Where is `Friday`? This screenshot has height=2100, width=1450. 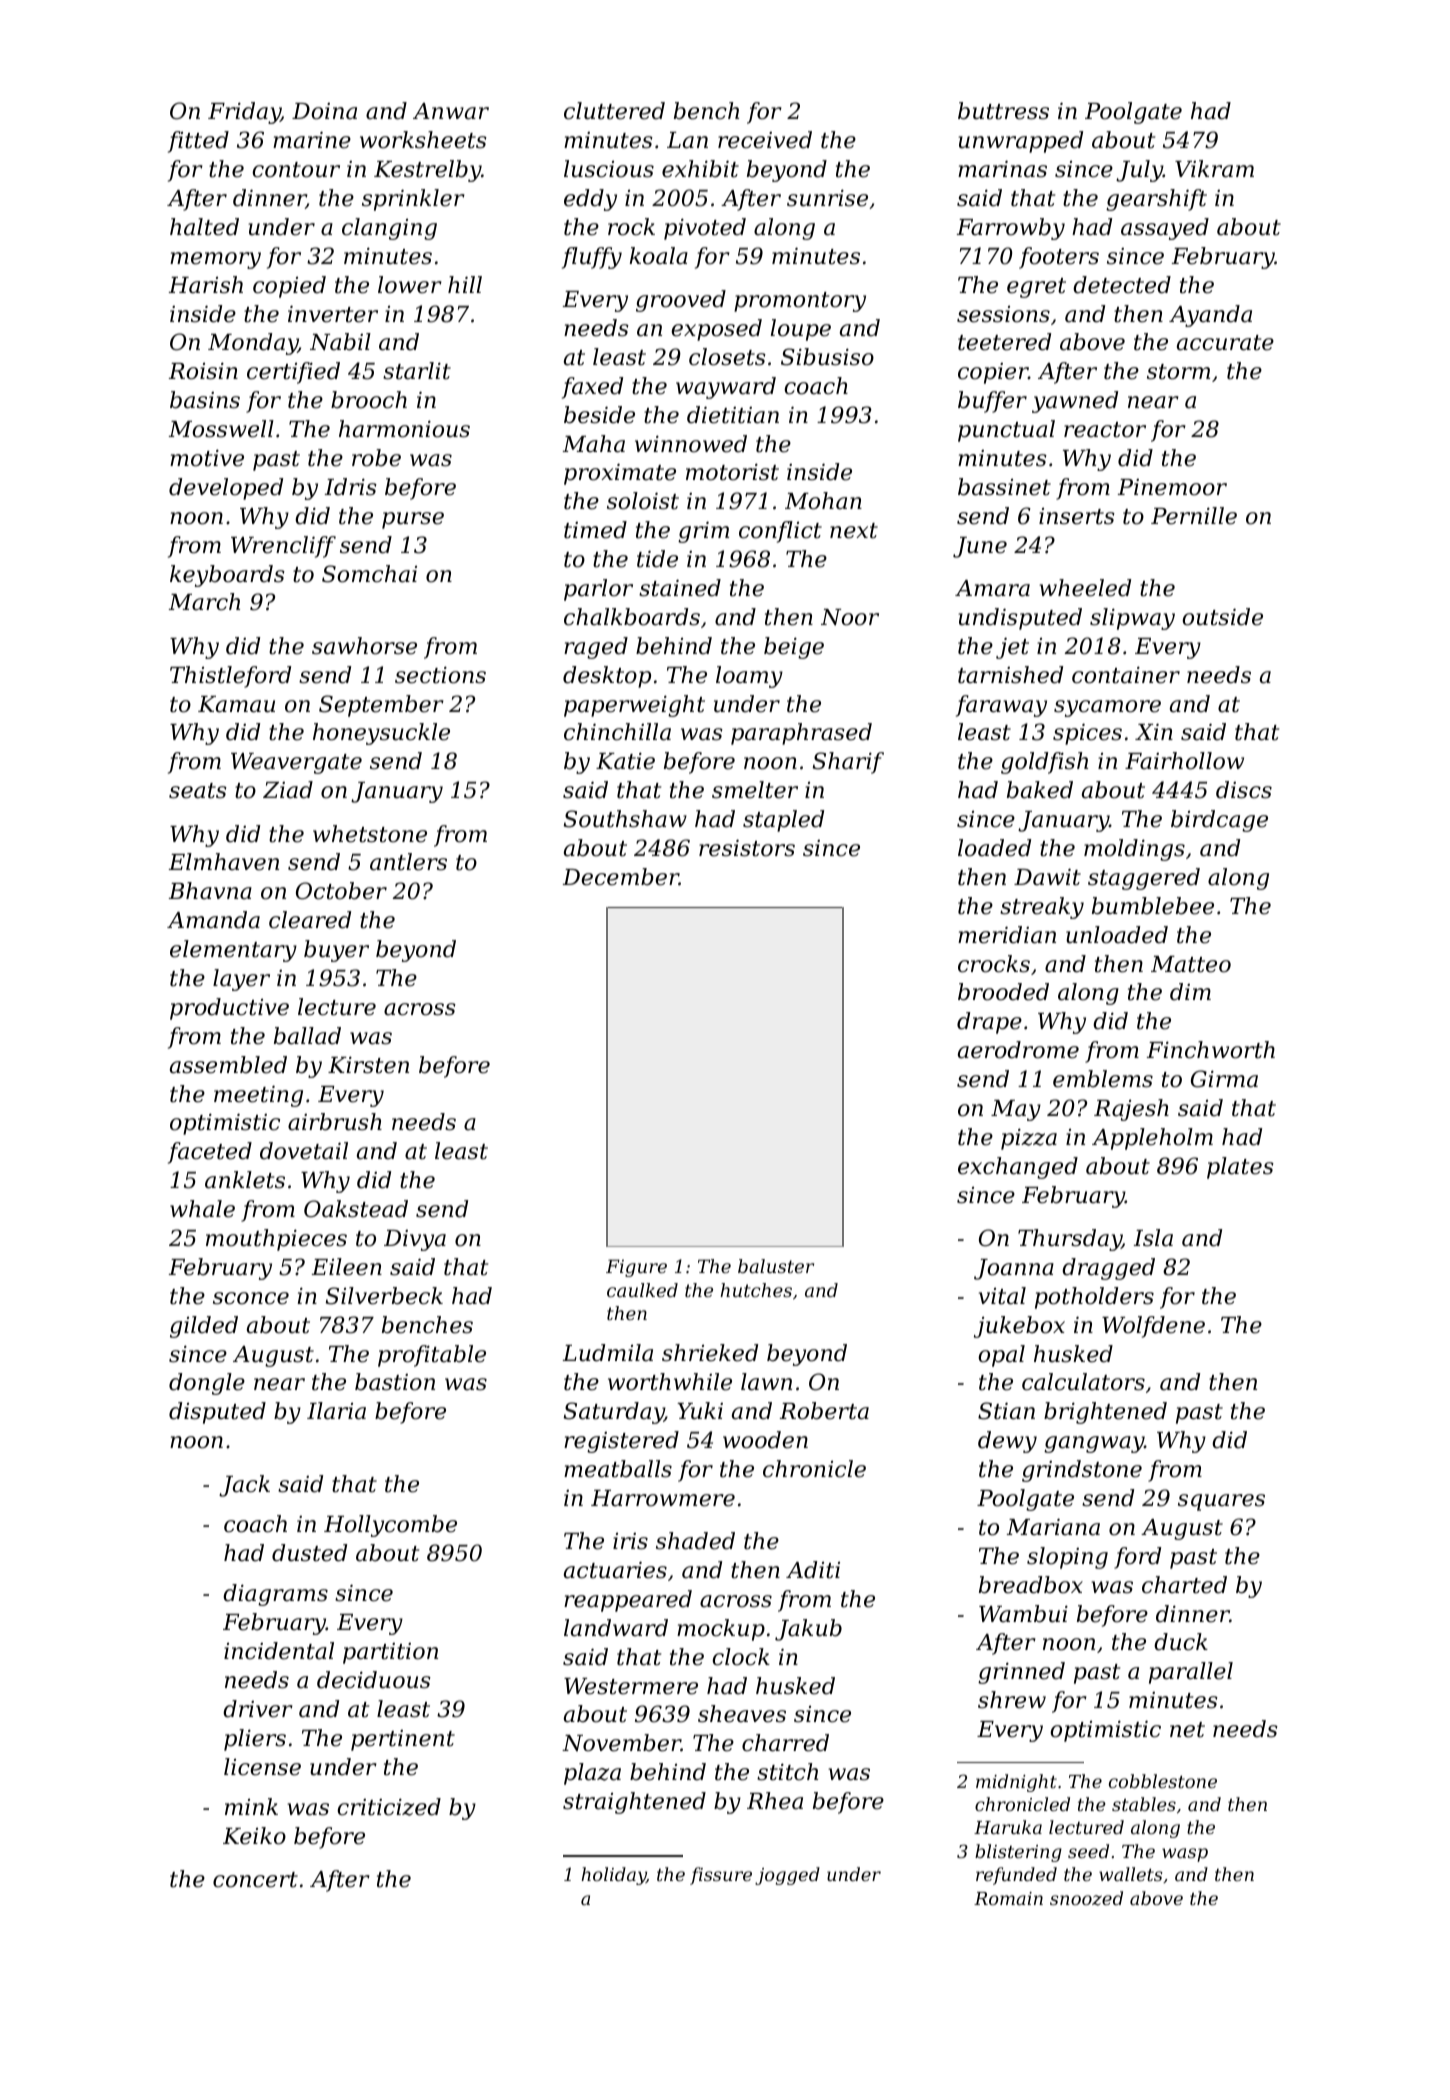
Friday is located at coordinates (244, 113).
